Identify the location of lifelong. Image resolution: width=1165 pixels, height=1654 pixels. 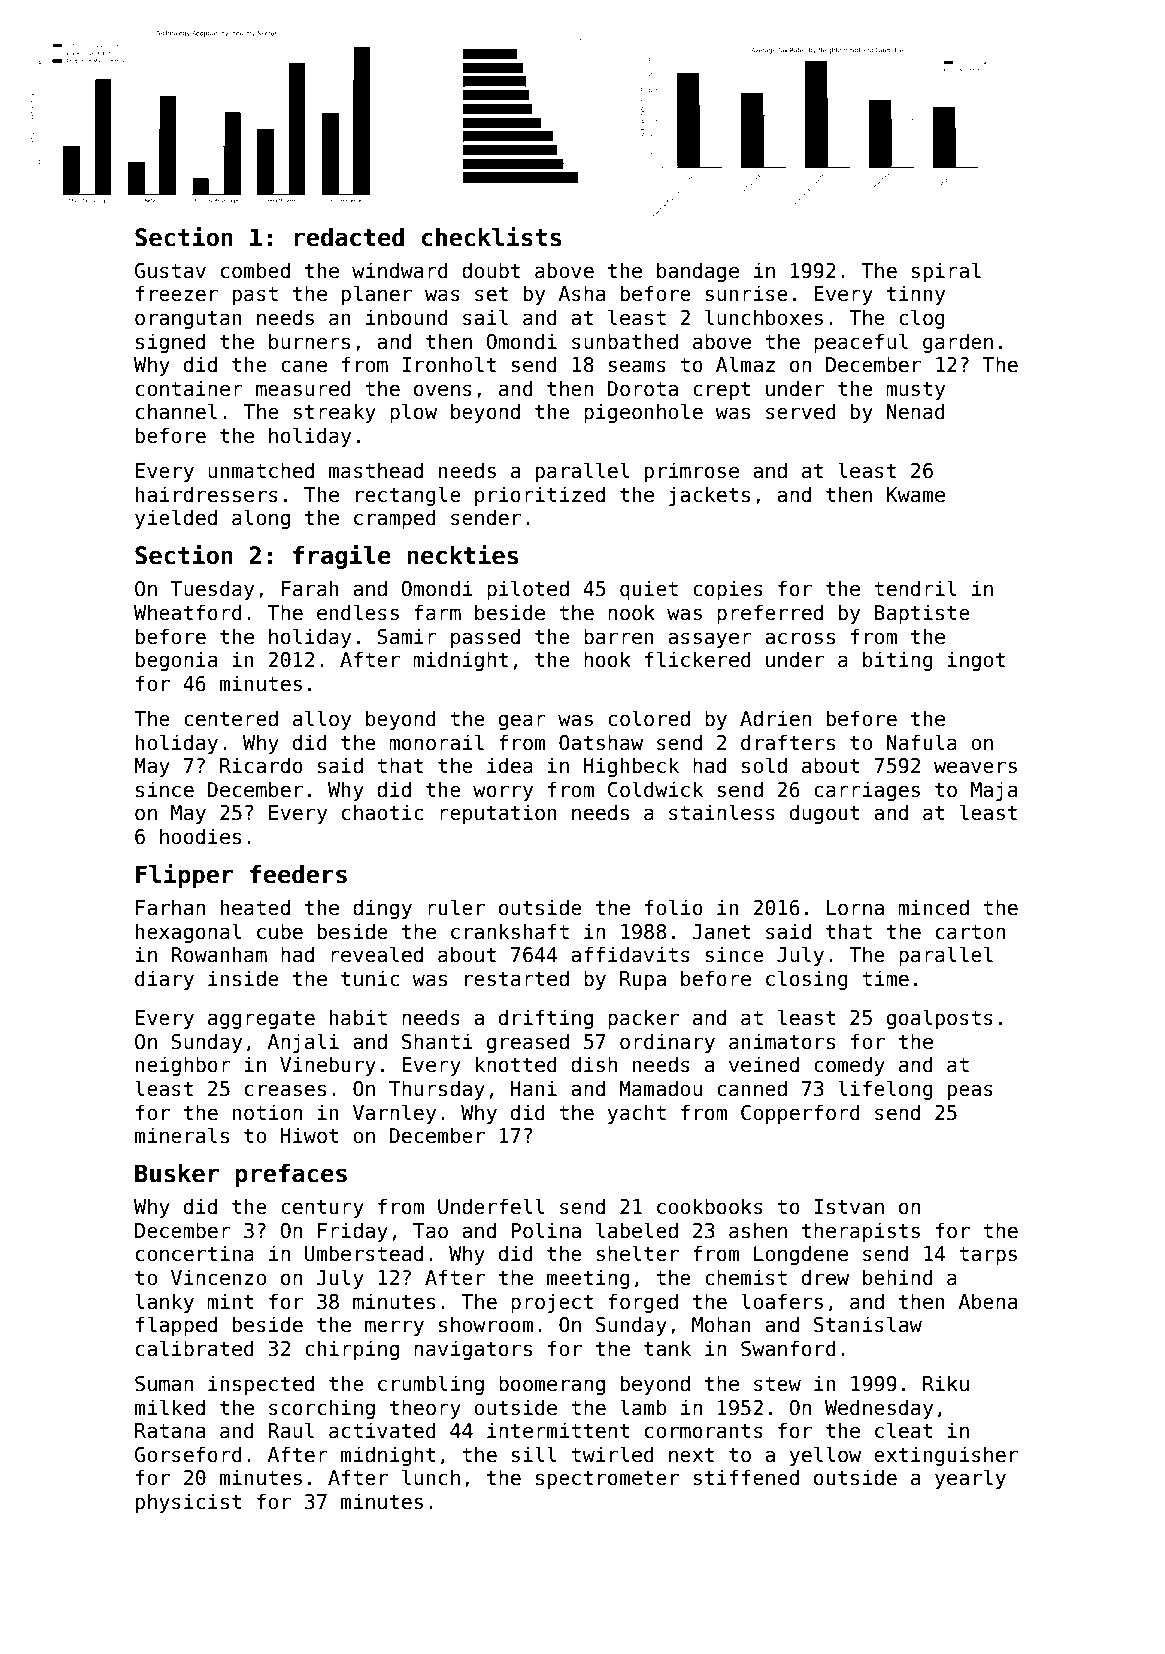
(885, 1090).
